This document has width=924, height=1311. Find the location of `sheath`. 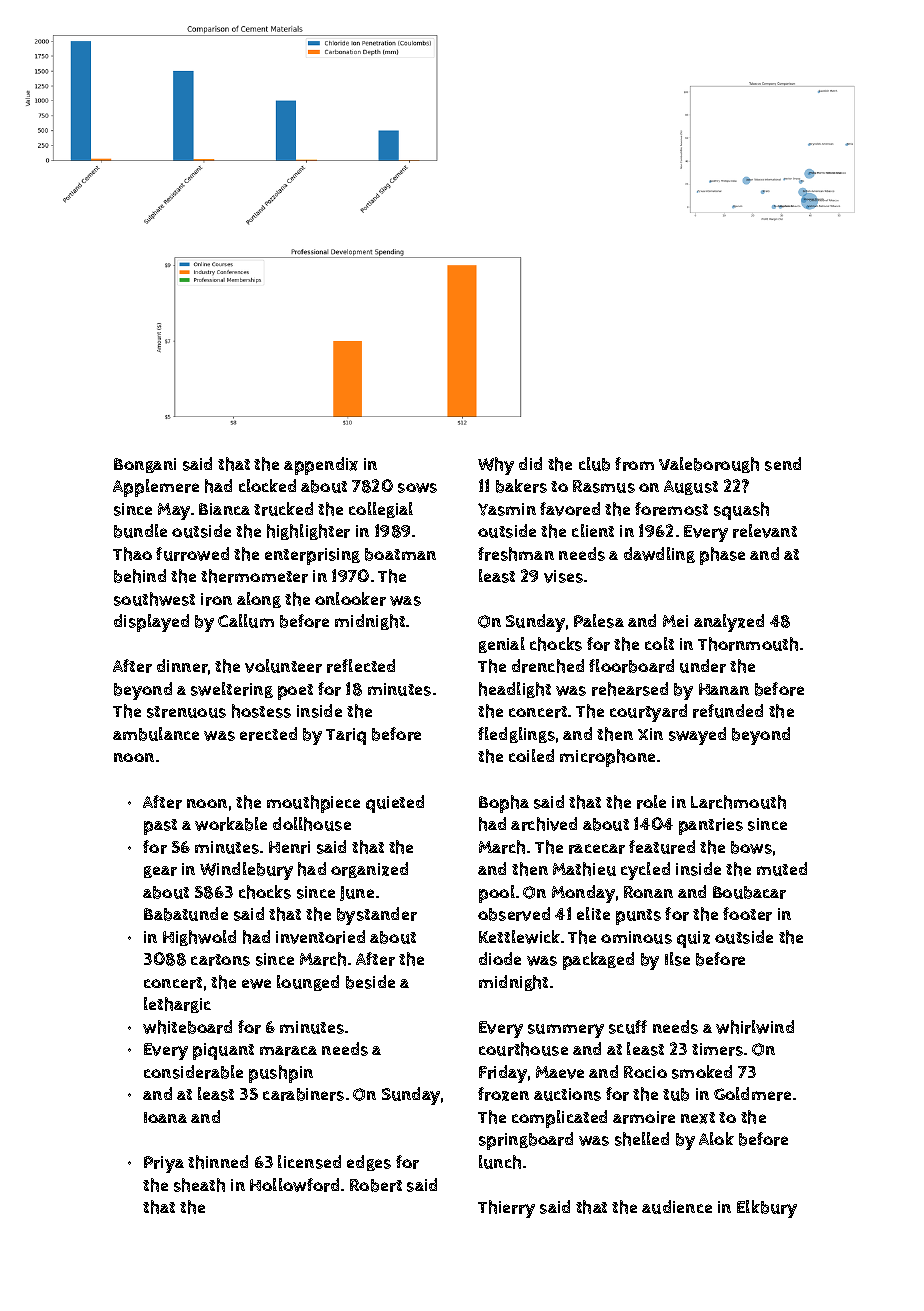

sheath is located at coordinates (199, 1185).
